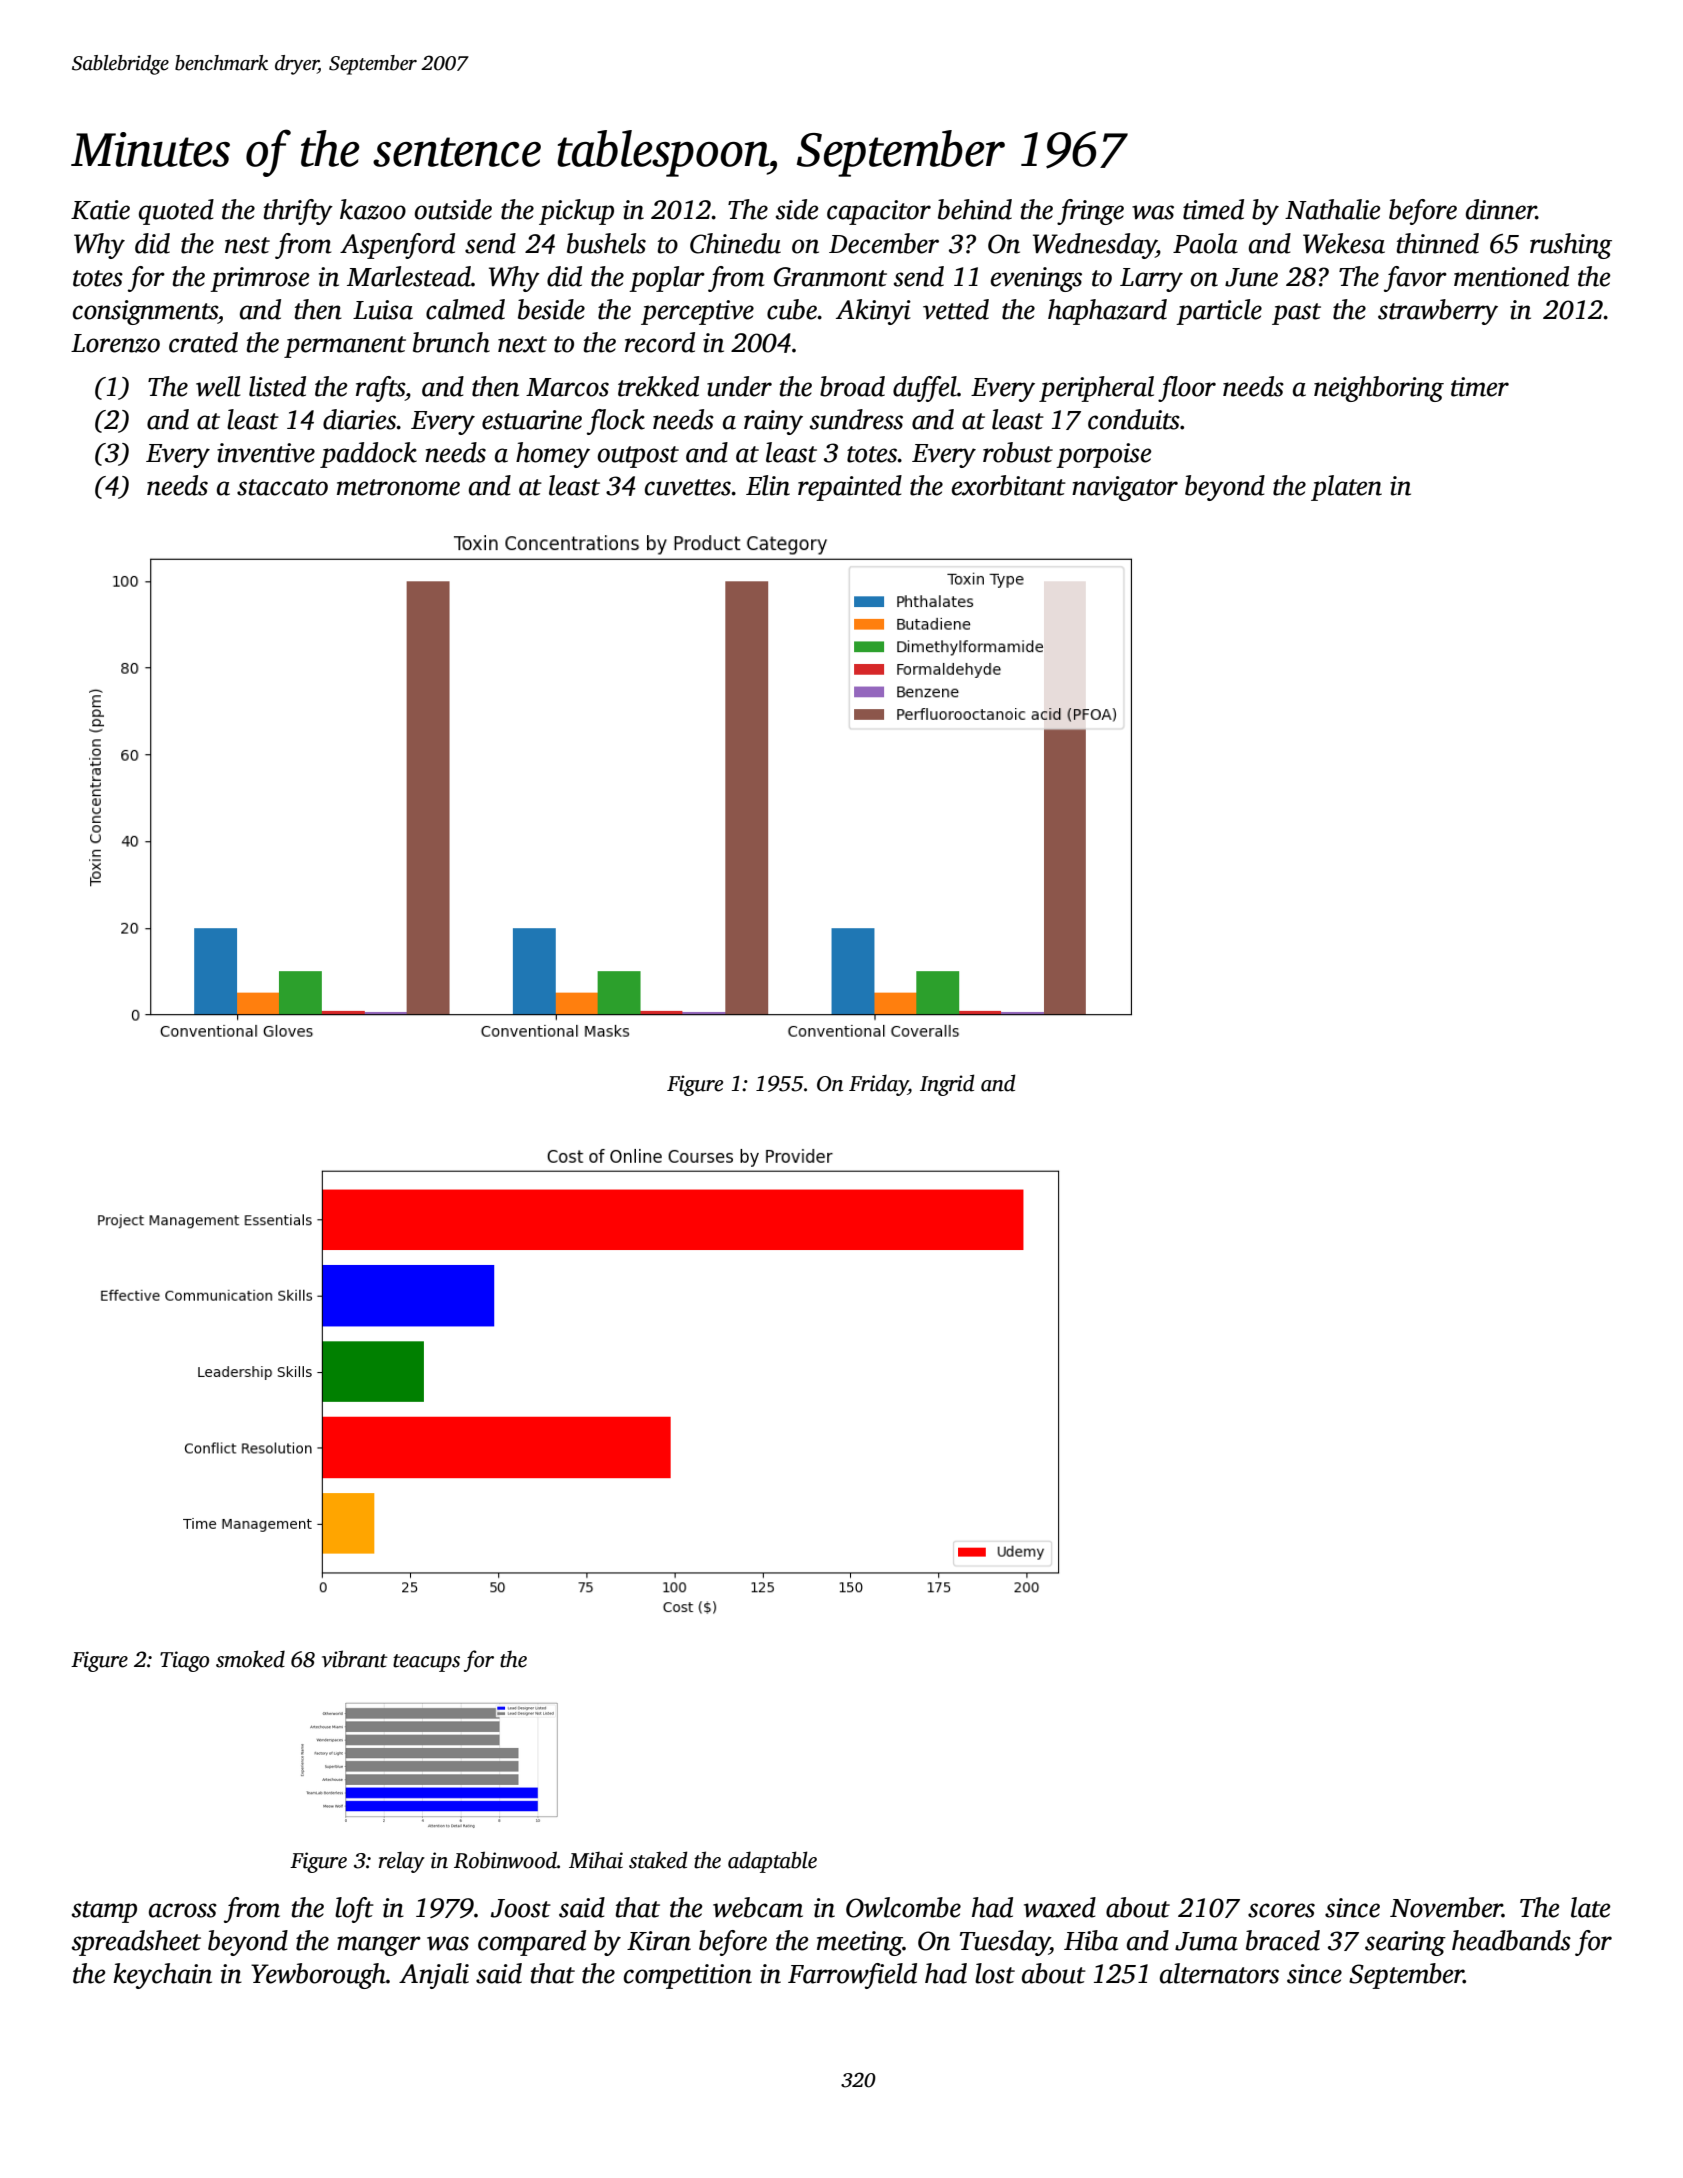  What do you see at coordinates (184, 1661) in the image?
I see `Tiago` at bounding box center [184, 1661].
